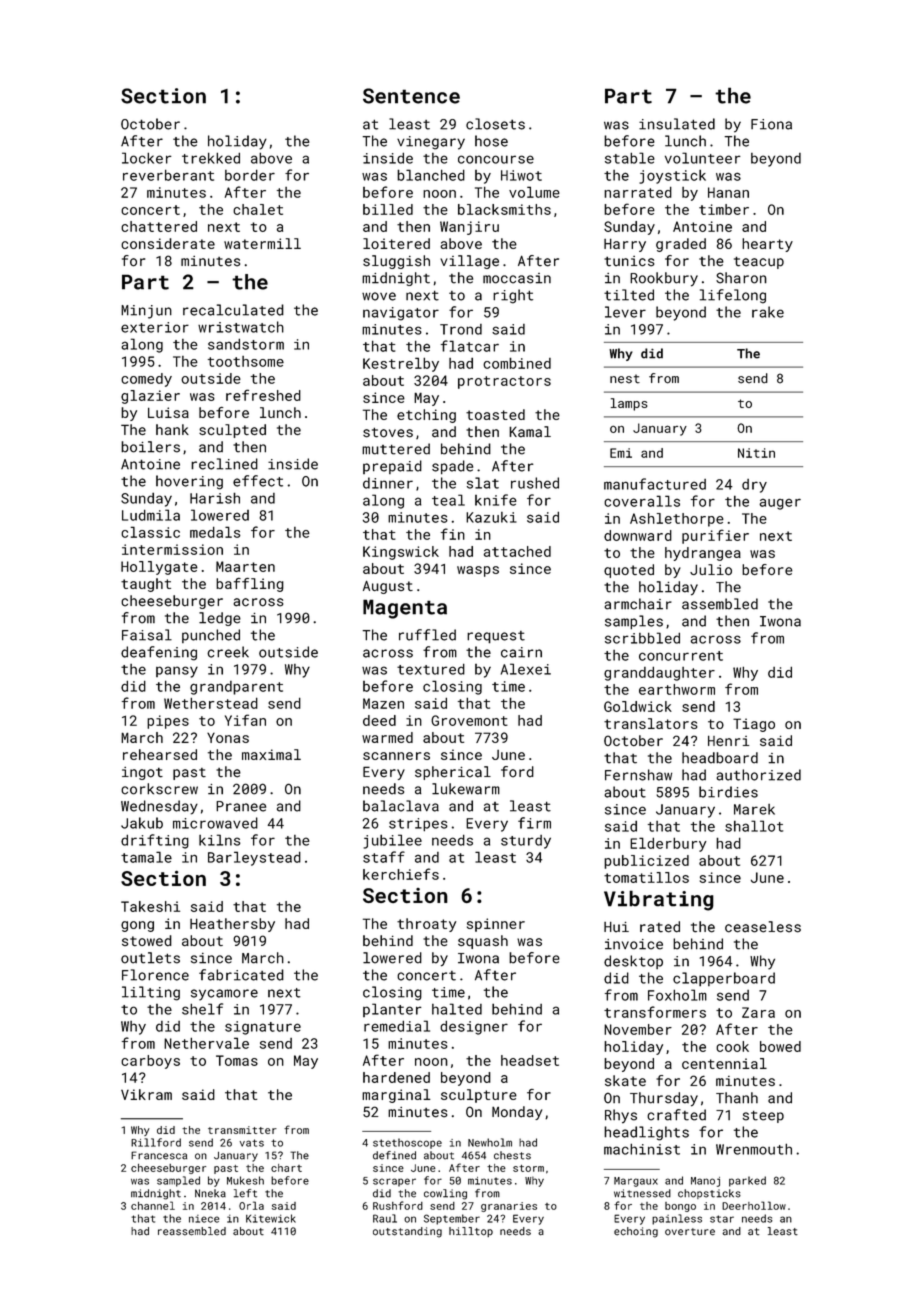 The image size is (924, 1308). What do you see at coordinates (146, 1094) in the document?
I see `Vikram` at bounding box center [146, 1094].
